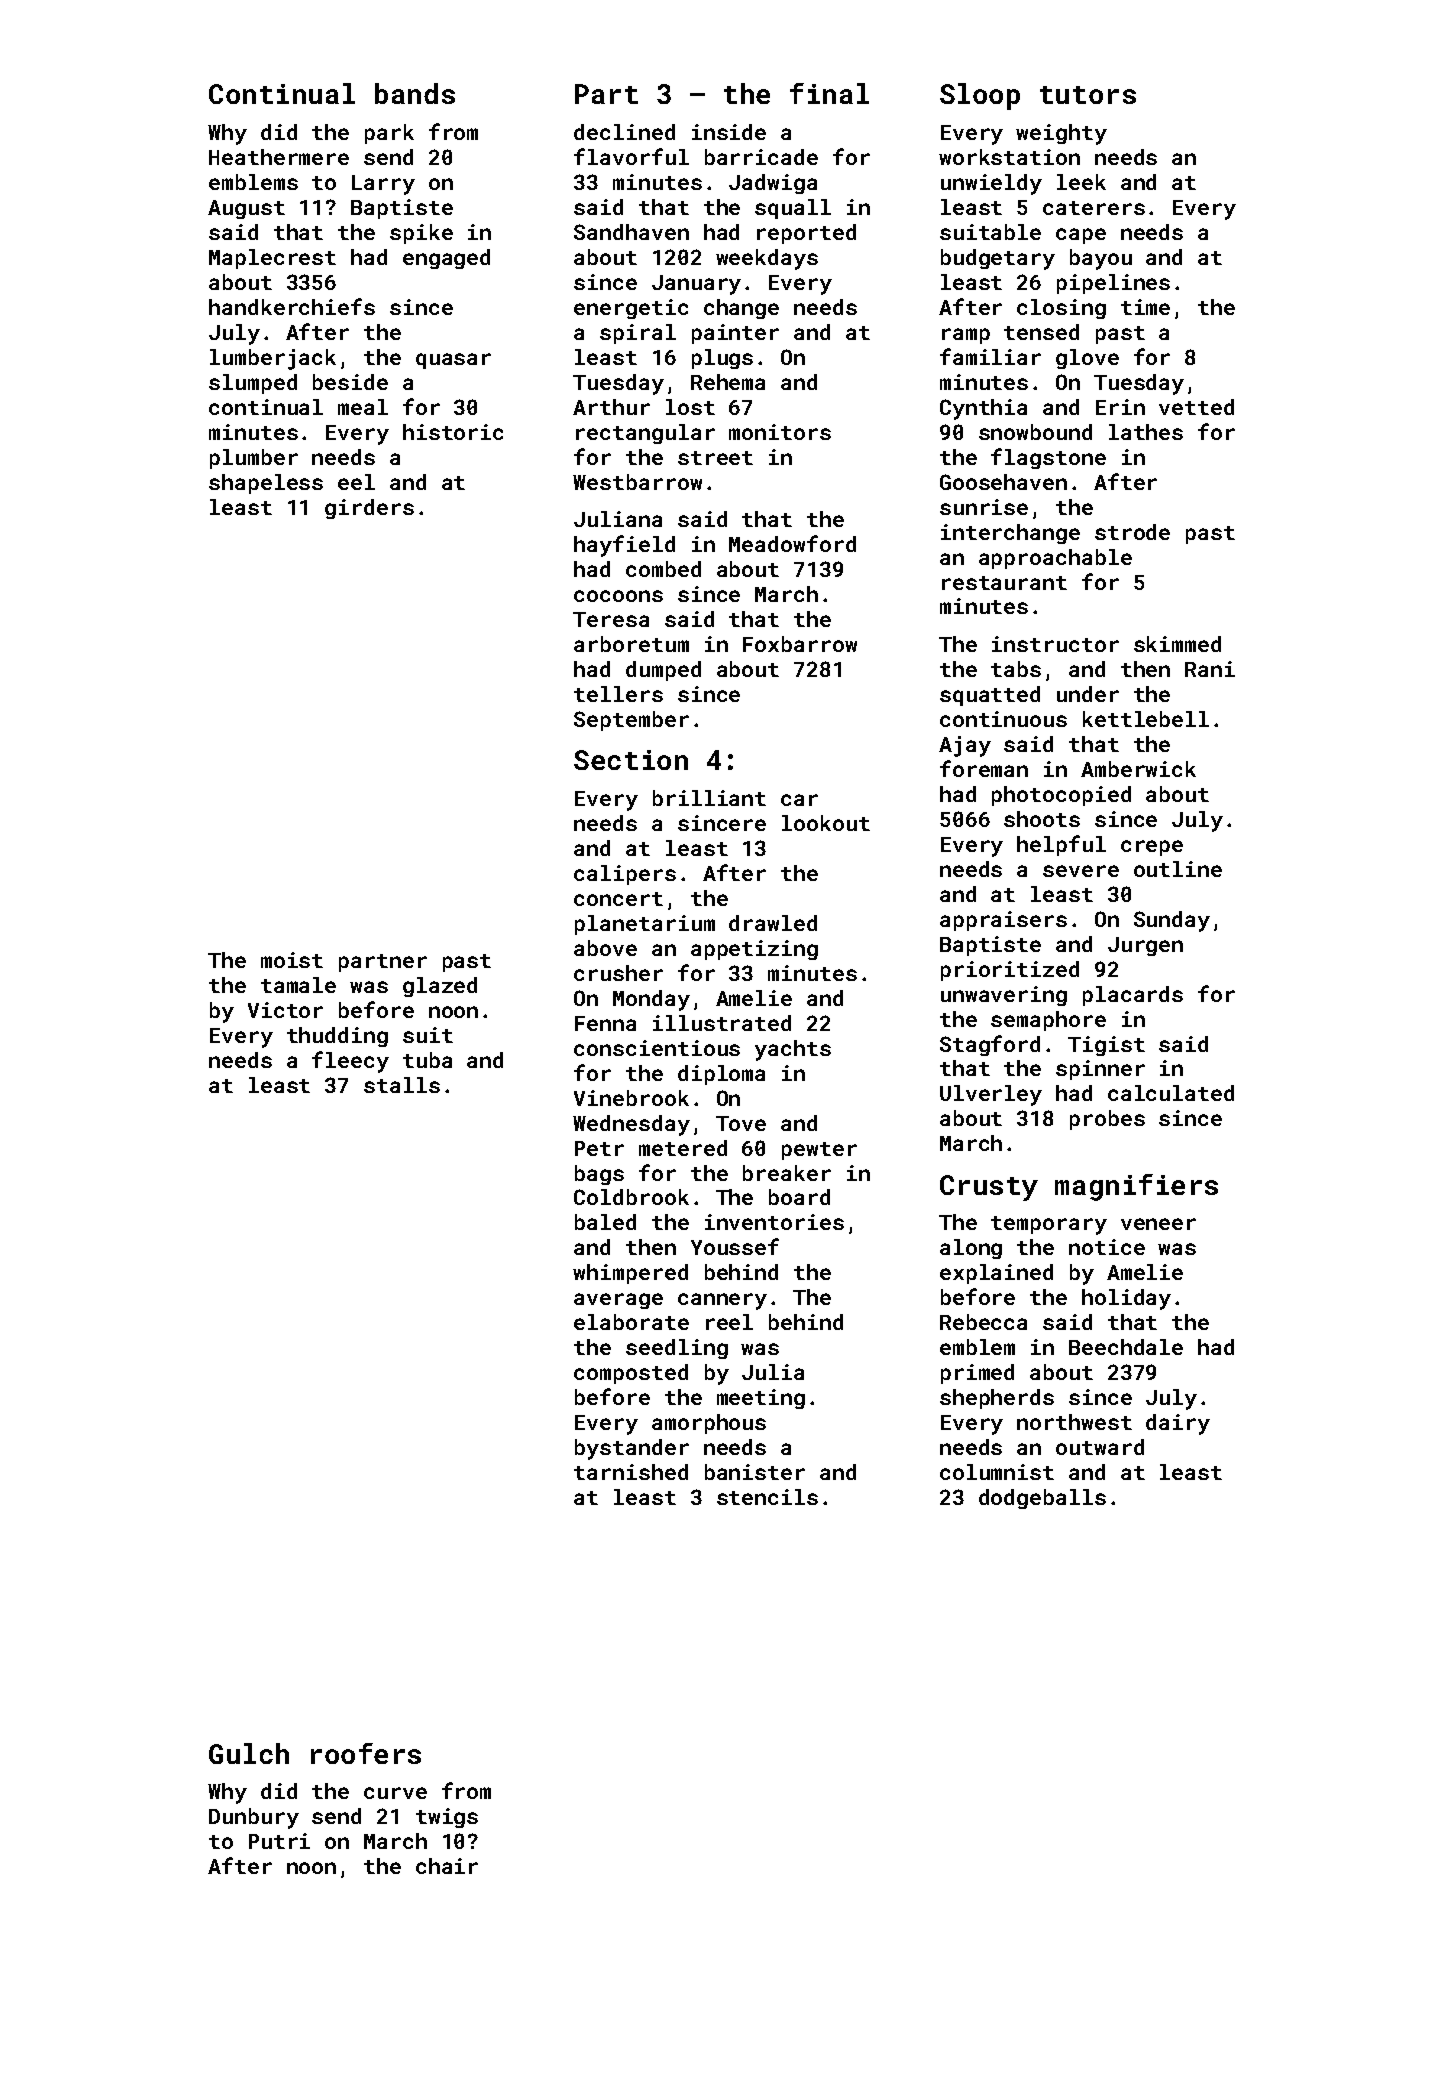 This screenshot has height=2100, width=1450. What do you see at coordinates (624, 132) in the screenshot?
I see `declined` at bounding box center [624, 132].
